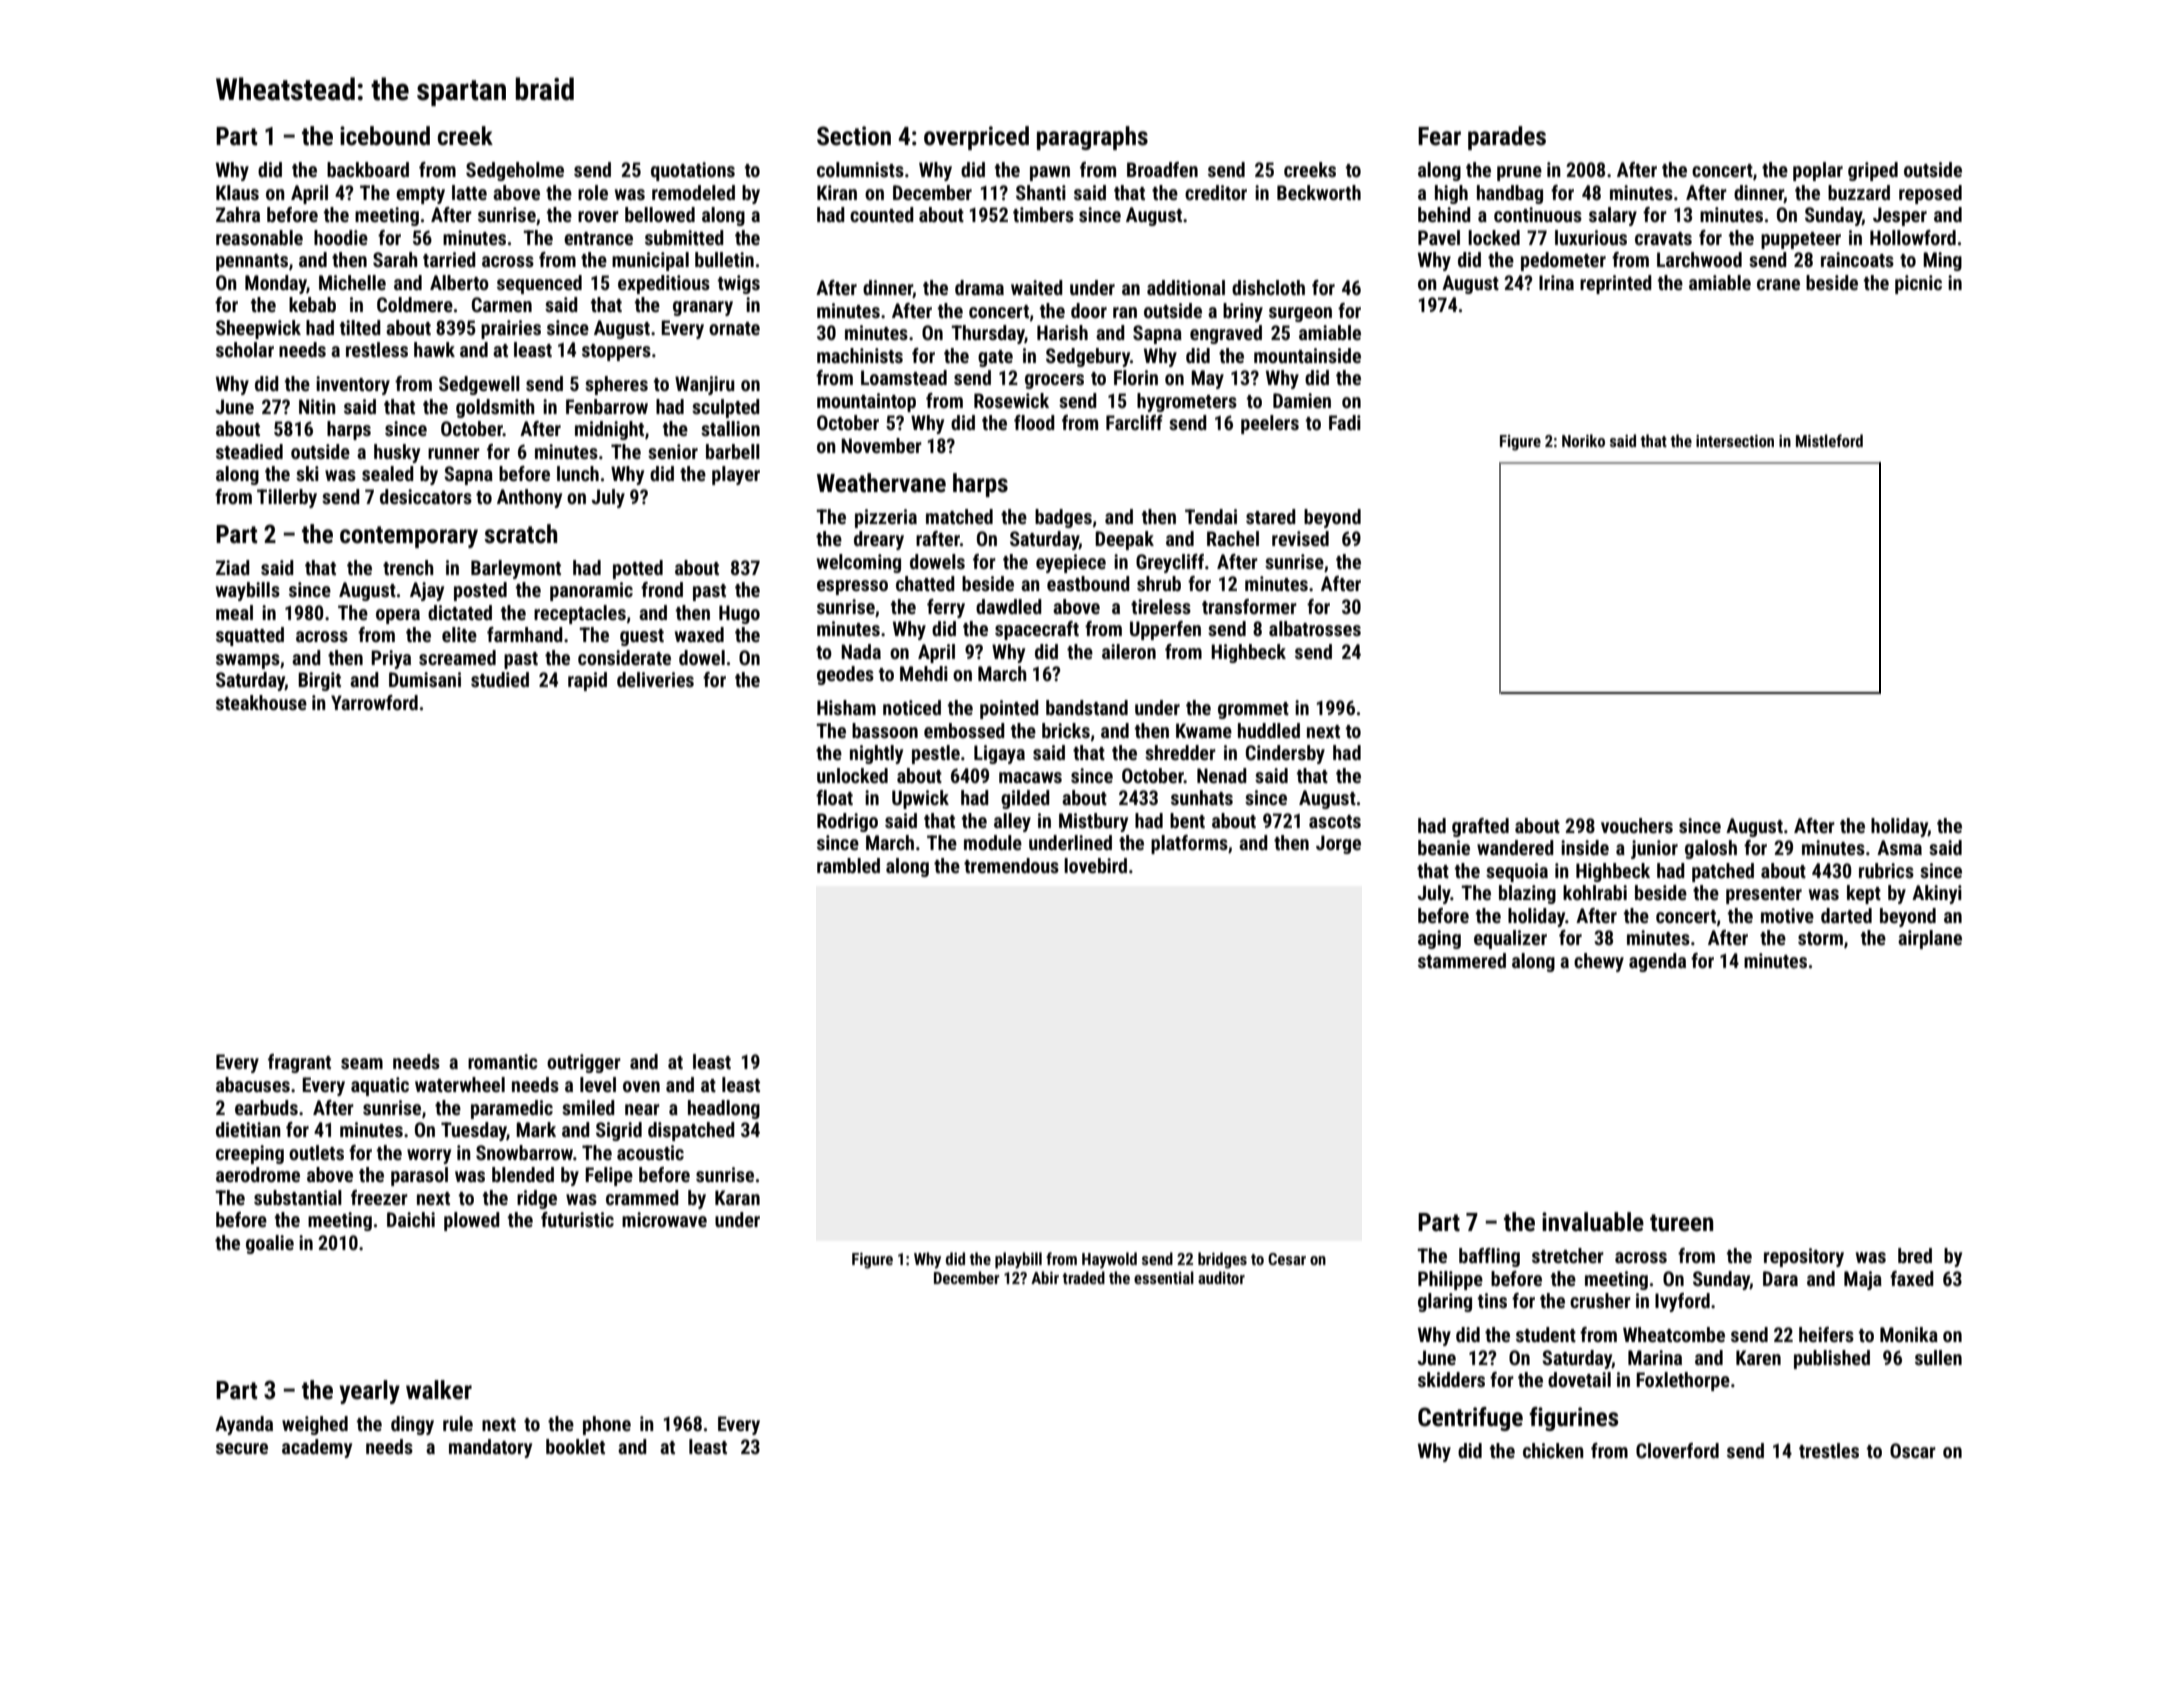 Image resolution: width=2178 pixels, height=1683 pixels. What do you see at coordinates (736, 475) in the screenshot?
I see `player` at bounding box center [736, 475].
